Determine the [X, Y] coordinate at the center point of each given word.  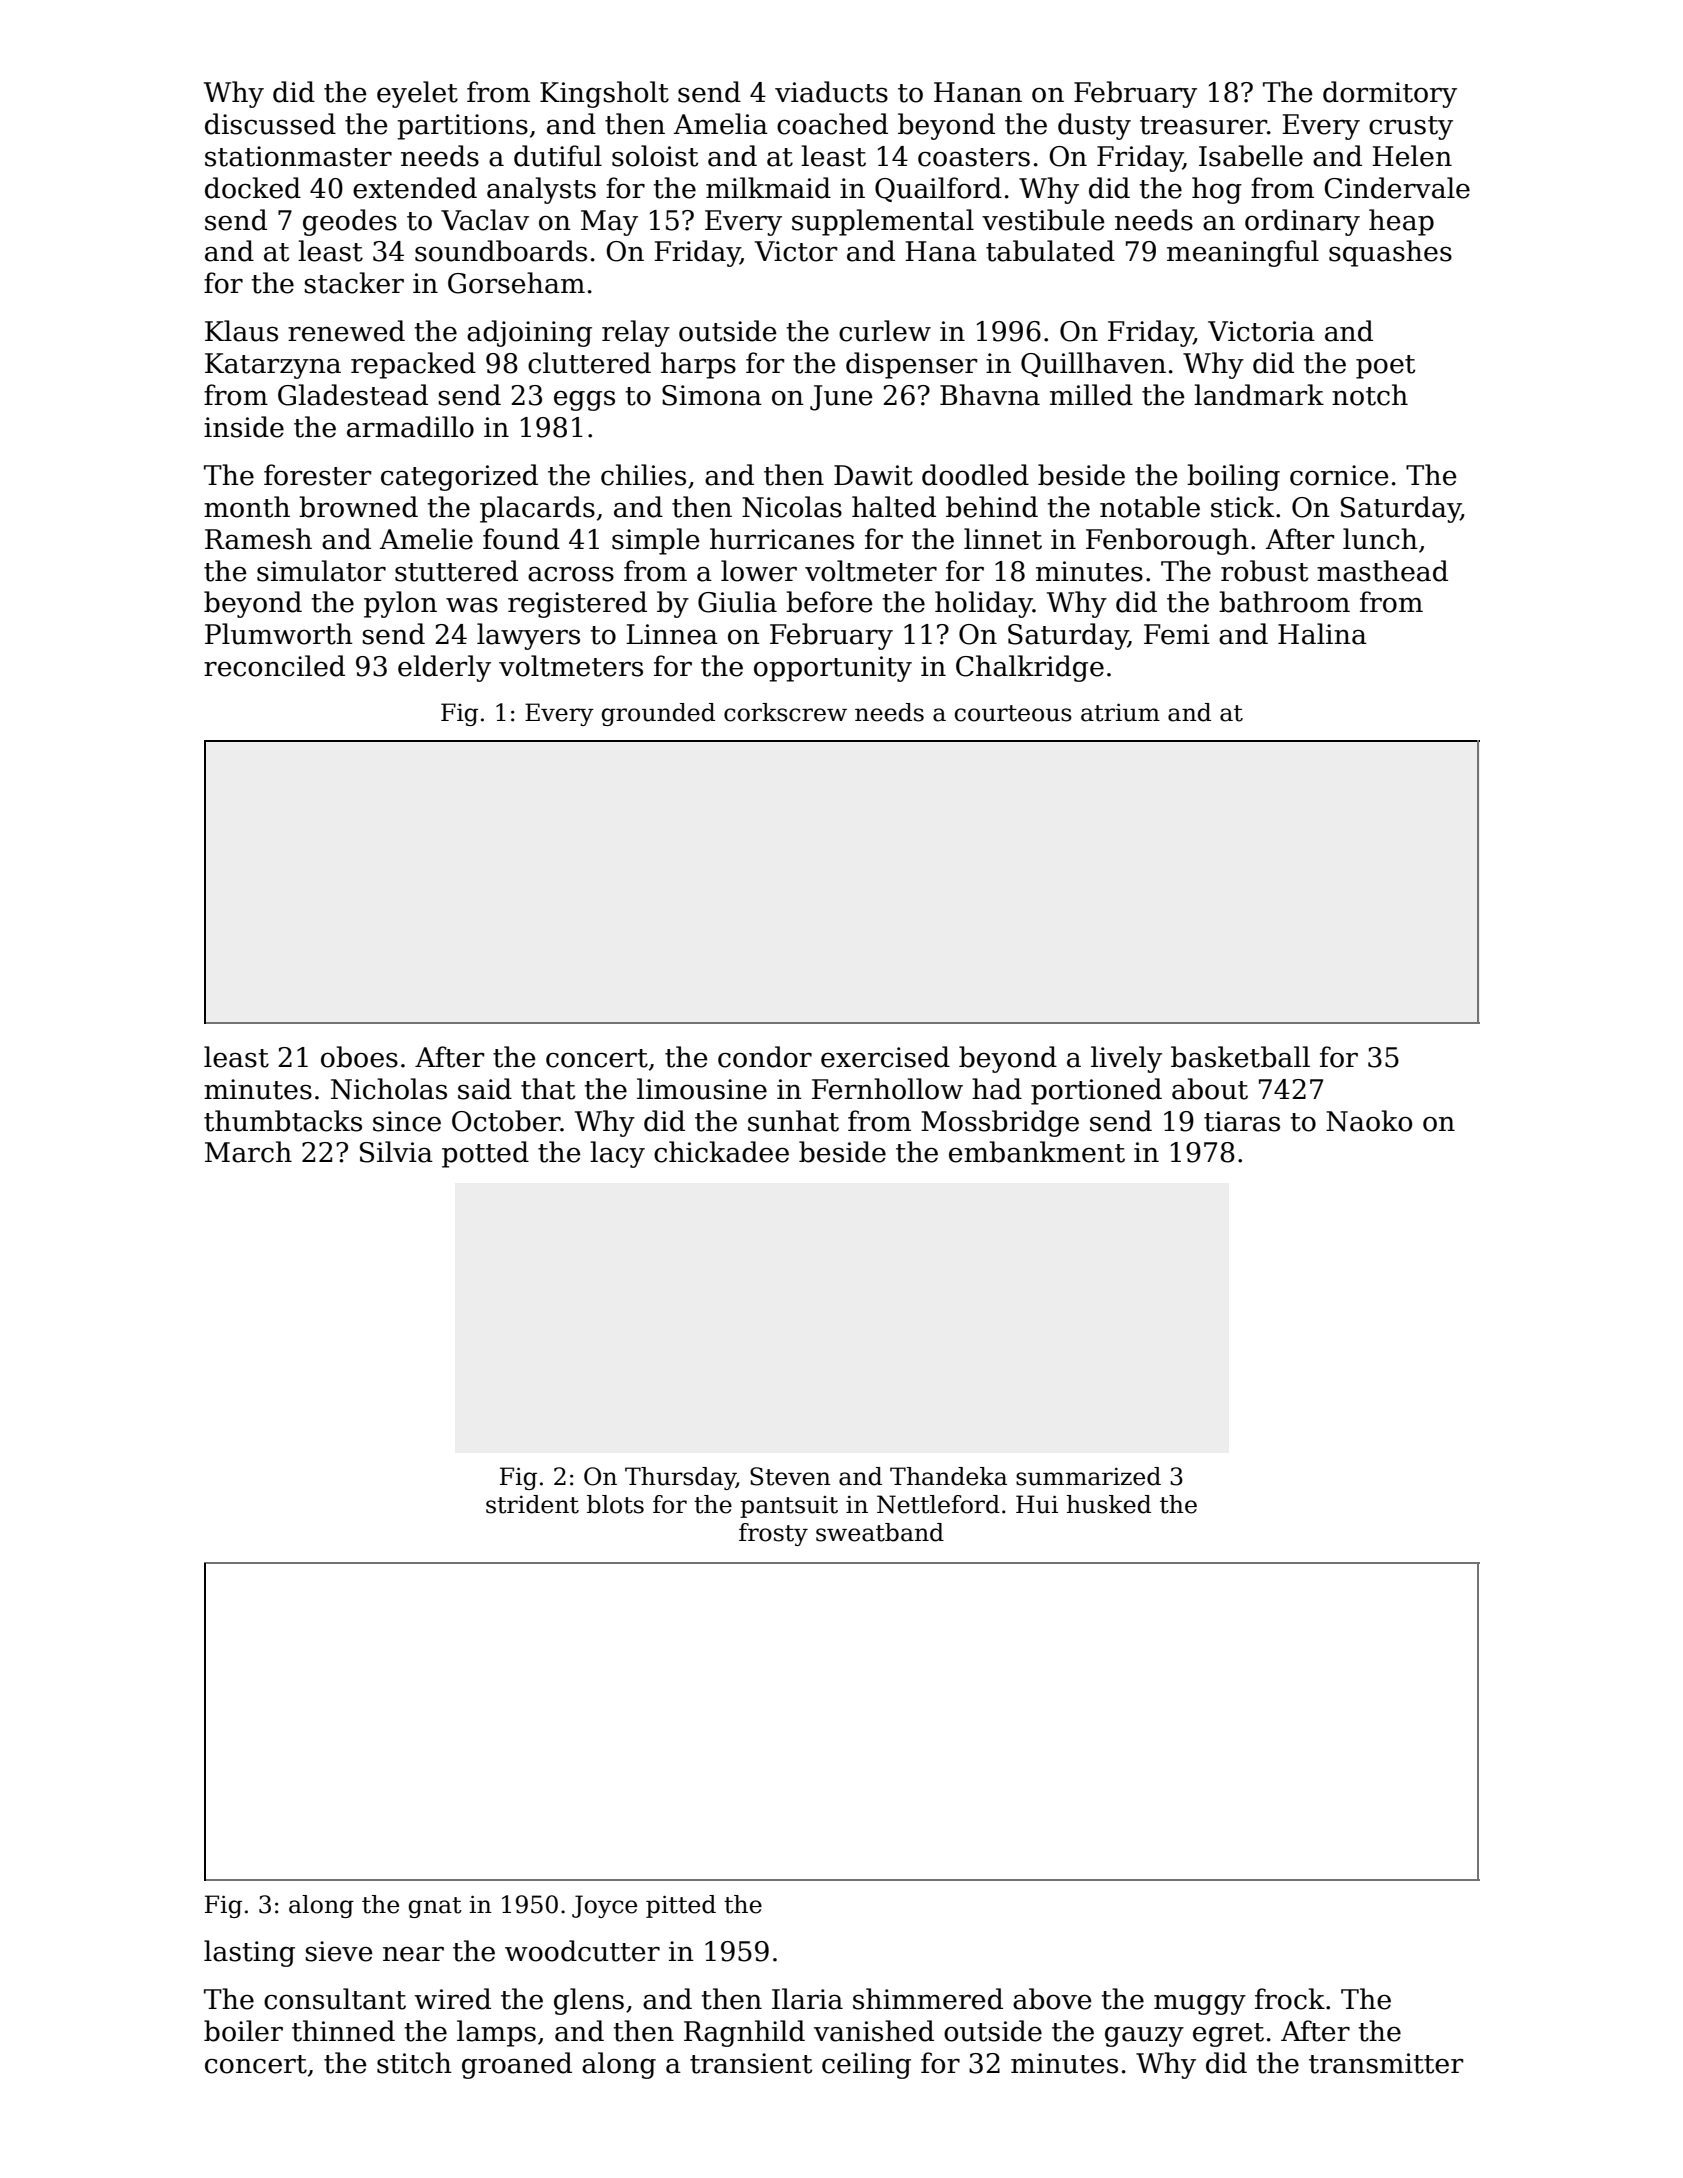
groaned [517, 2065]
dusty [1094, 126]
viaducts [831, 92]
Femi [1177, 634]
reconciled [274, 666]
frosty [773, 1534]
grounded [658, 714]
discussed [270, 124]
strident [532, 1504]
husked [1109, 1504]
